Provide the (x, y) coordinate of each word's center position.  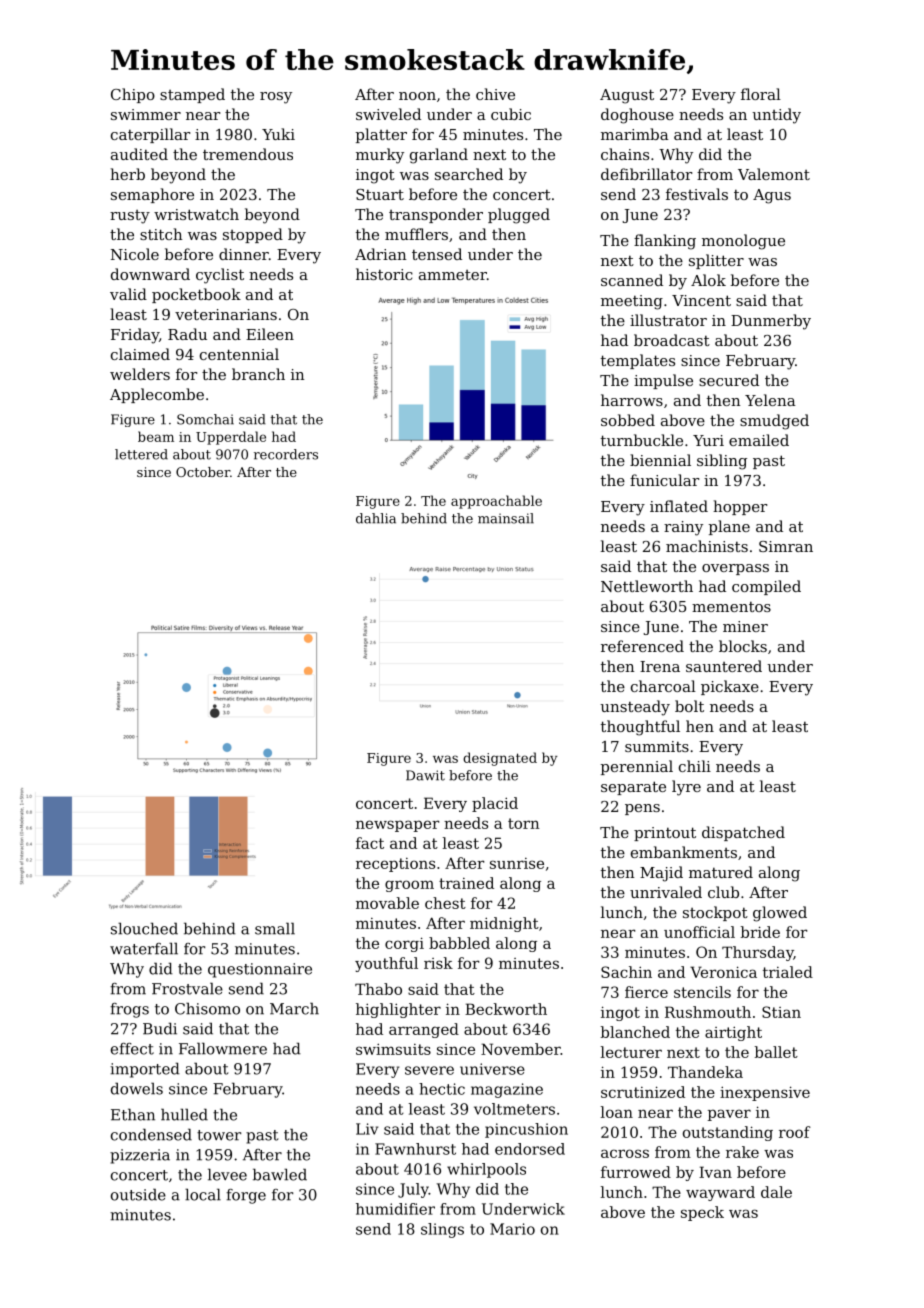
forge (246, 1196)
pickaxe (730, 687)
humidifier (395, 1209)
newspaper (397, 826)
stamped (192, 95)
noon (417, 96)
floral (761, 94)
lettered (141, 454)
